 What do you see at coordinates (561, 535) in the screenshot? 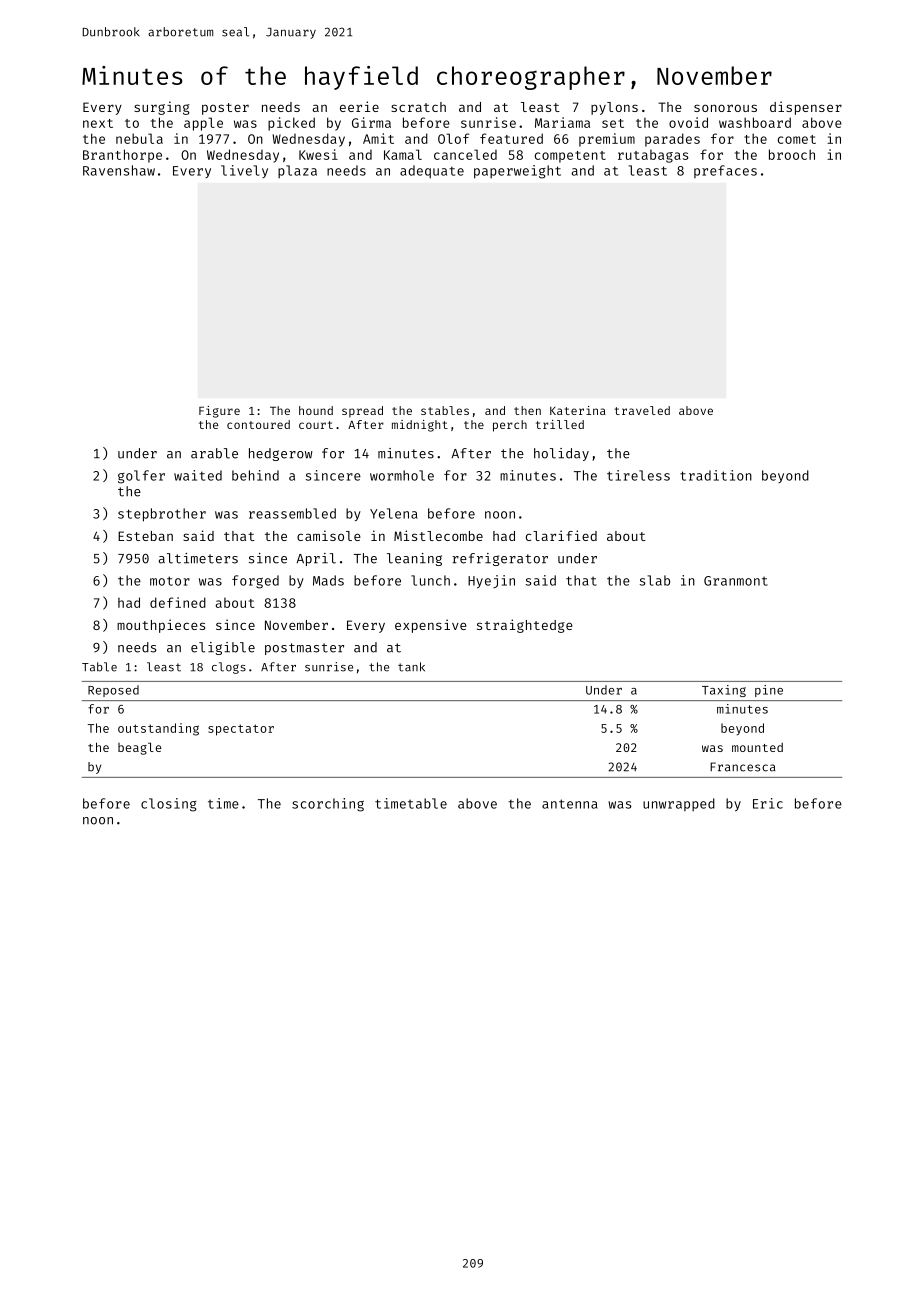
I see `clarified` at bounding box center [561, 535].
